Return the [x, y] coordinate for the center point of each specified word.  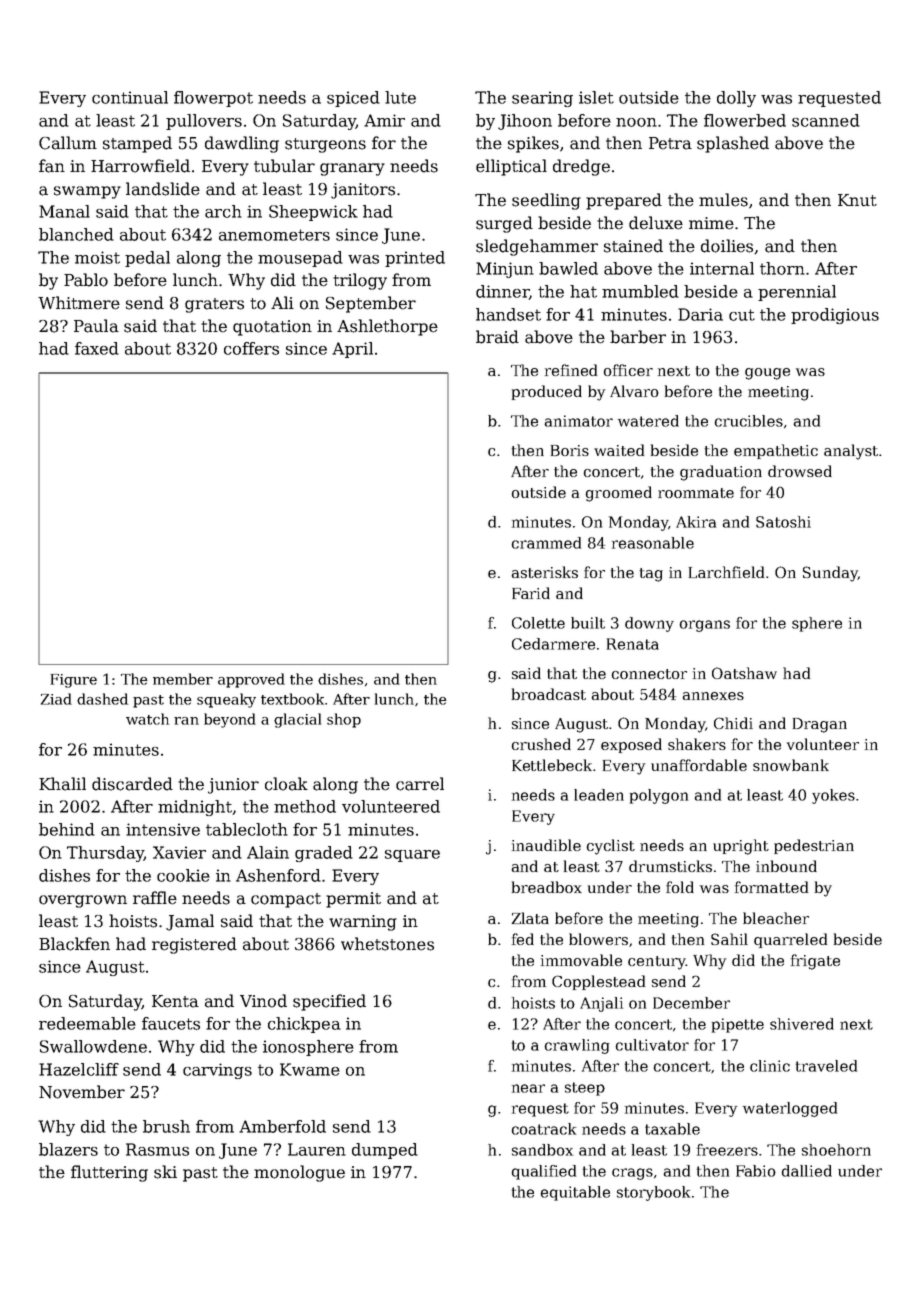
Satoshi [783, 522]
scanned [826, 120]
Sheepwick [313, 213]
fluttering [109, 1173]
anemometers [274, 235]
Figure [74, 681]
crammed [546, 543]
